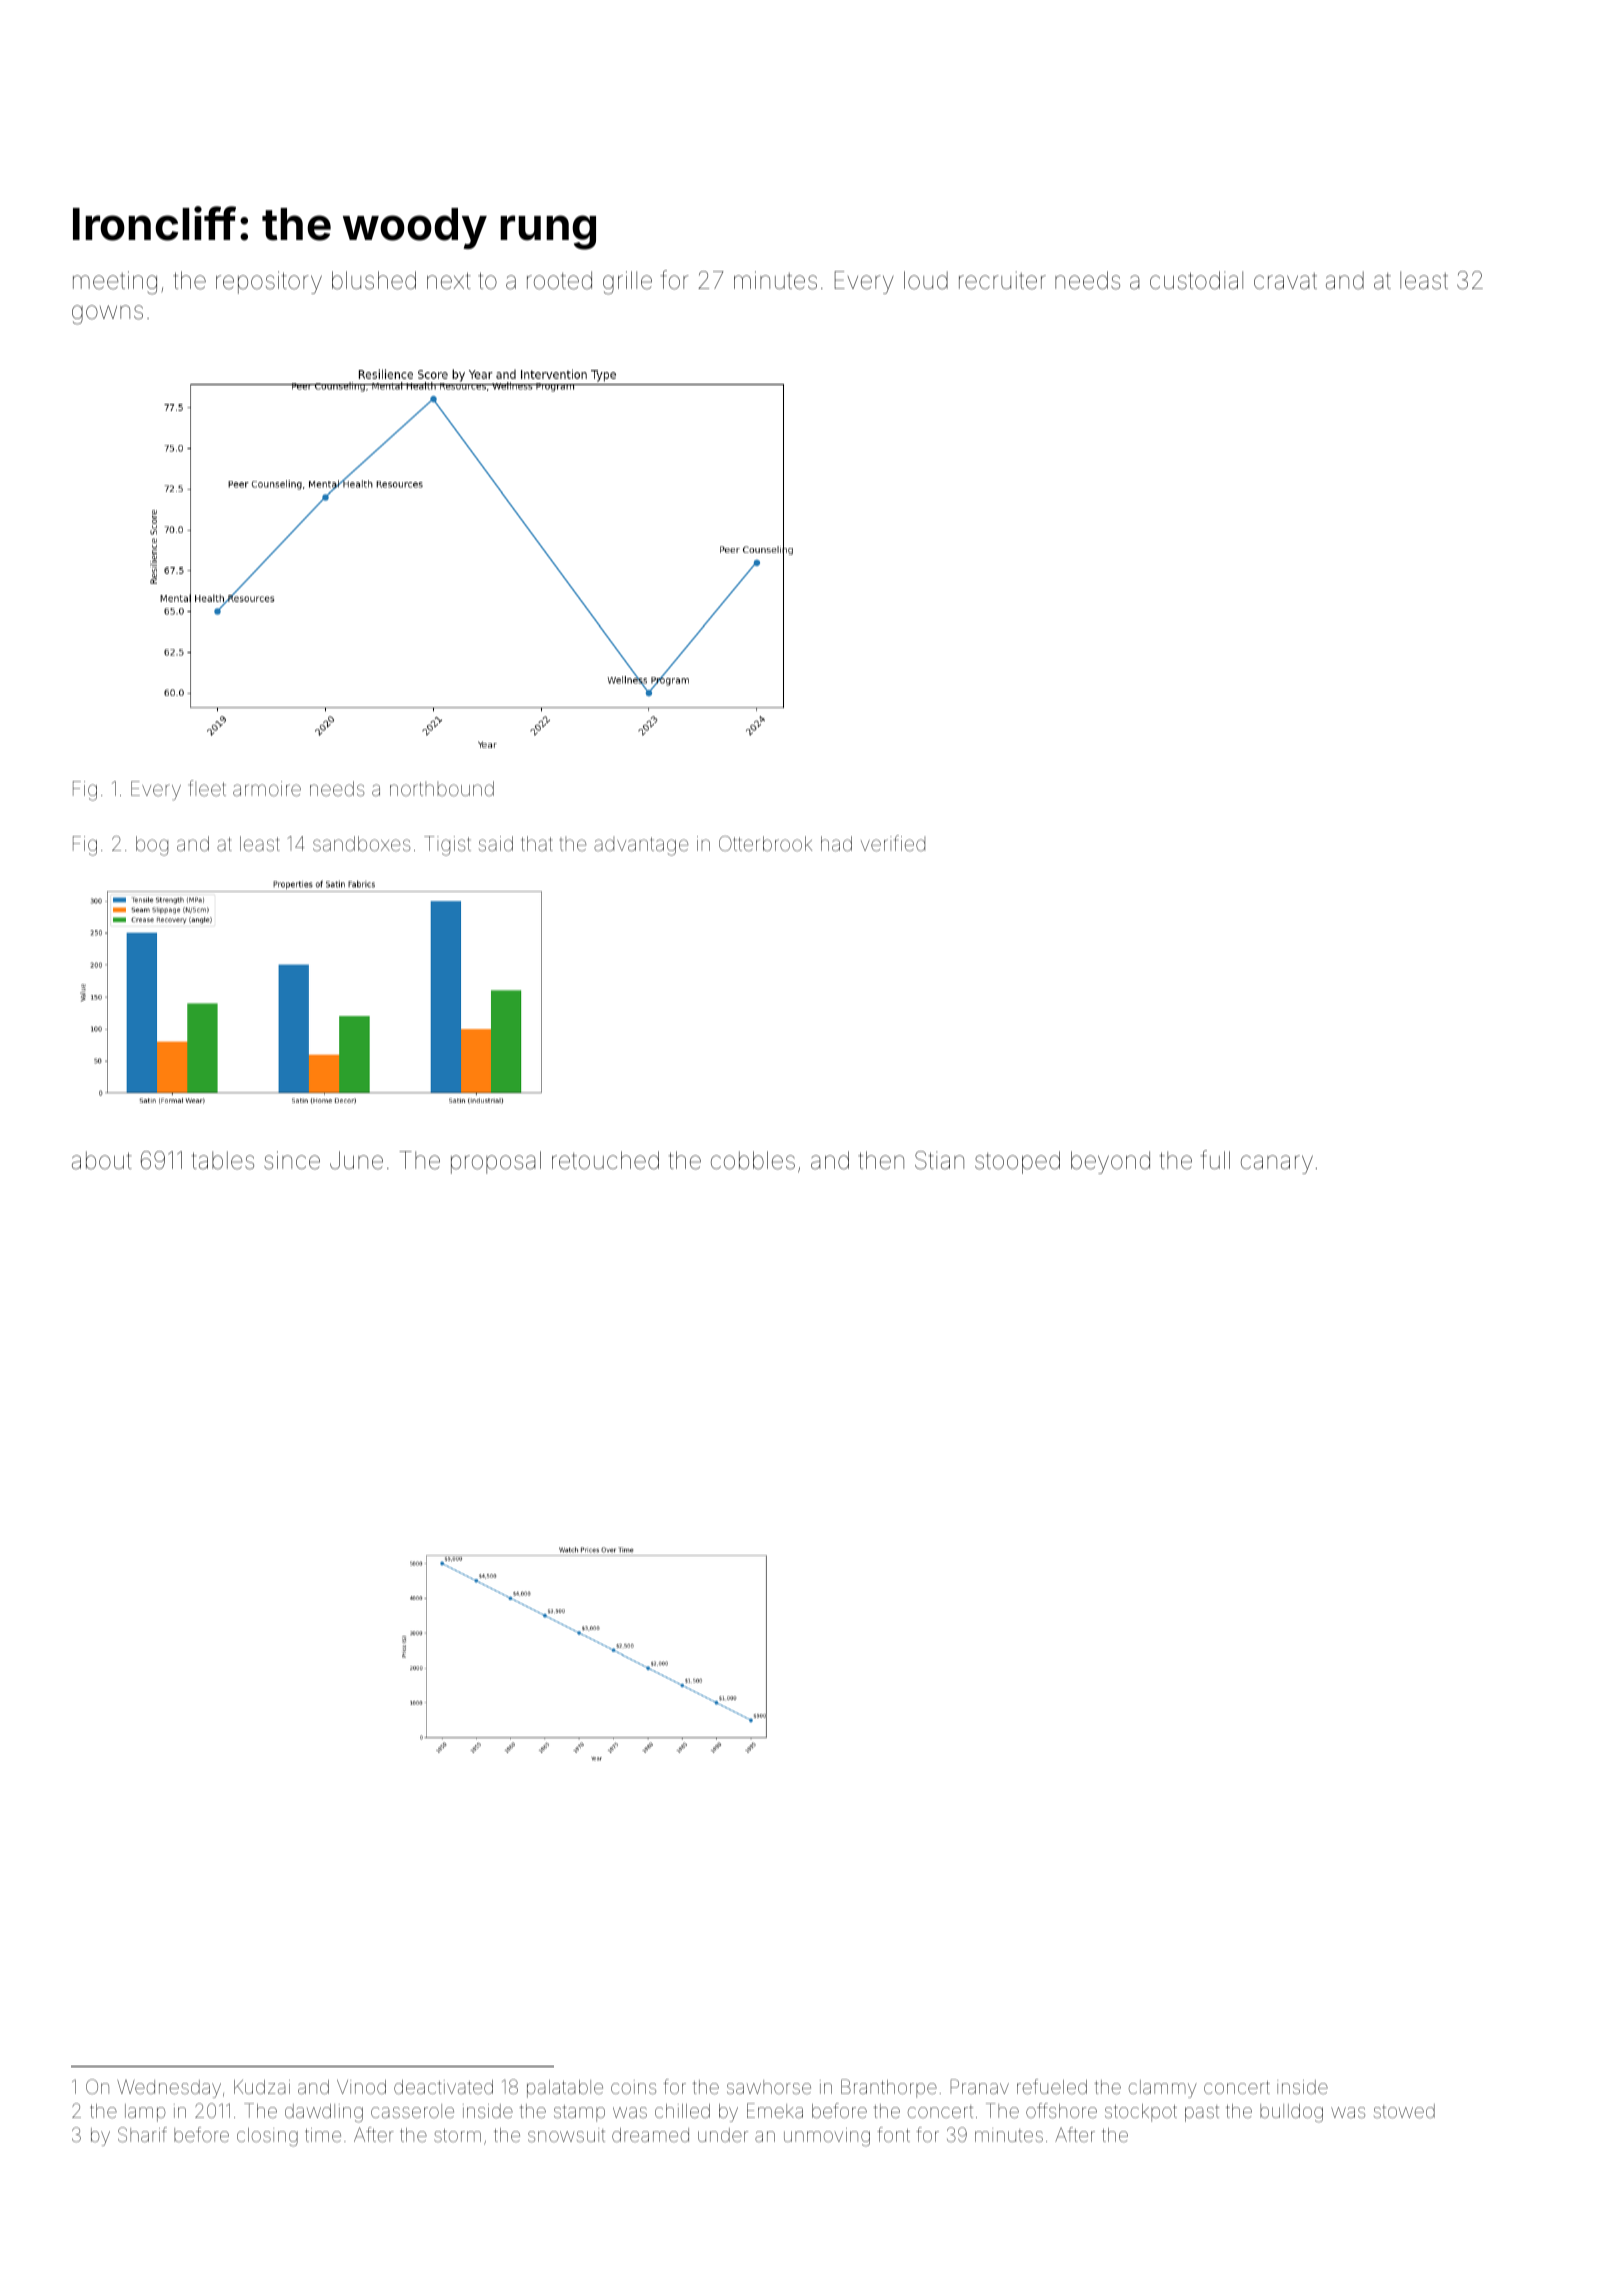 The width and height of the screenshot is (1620, 2292). Describe the element at coordinates (412, 2111) in the screenshot. I see `casserole` at that location.
